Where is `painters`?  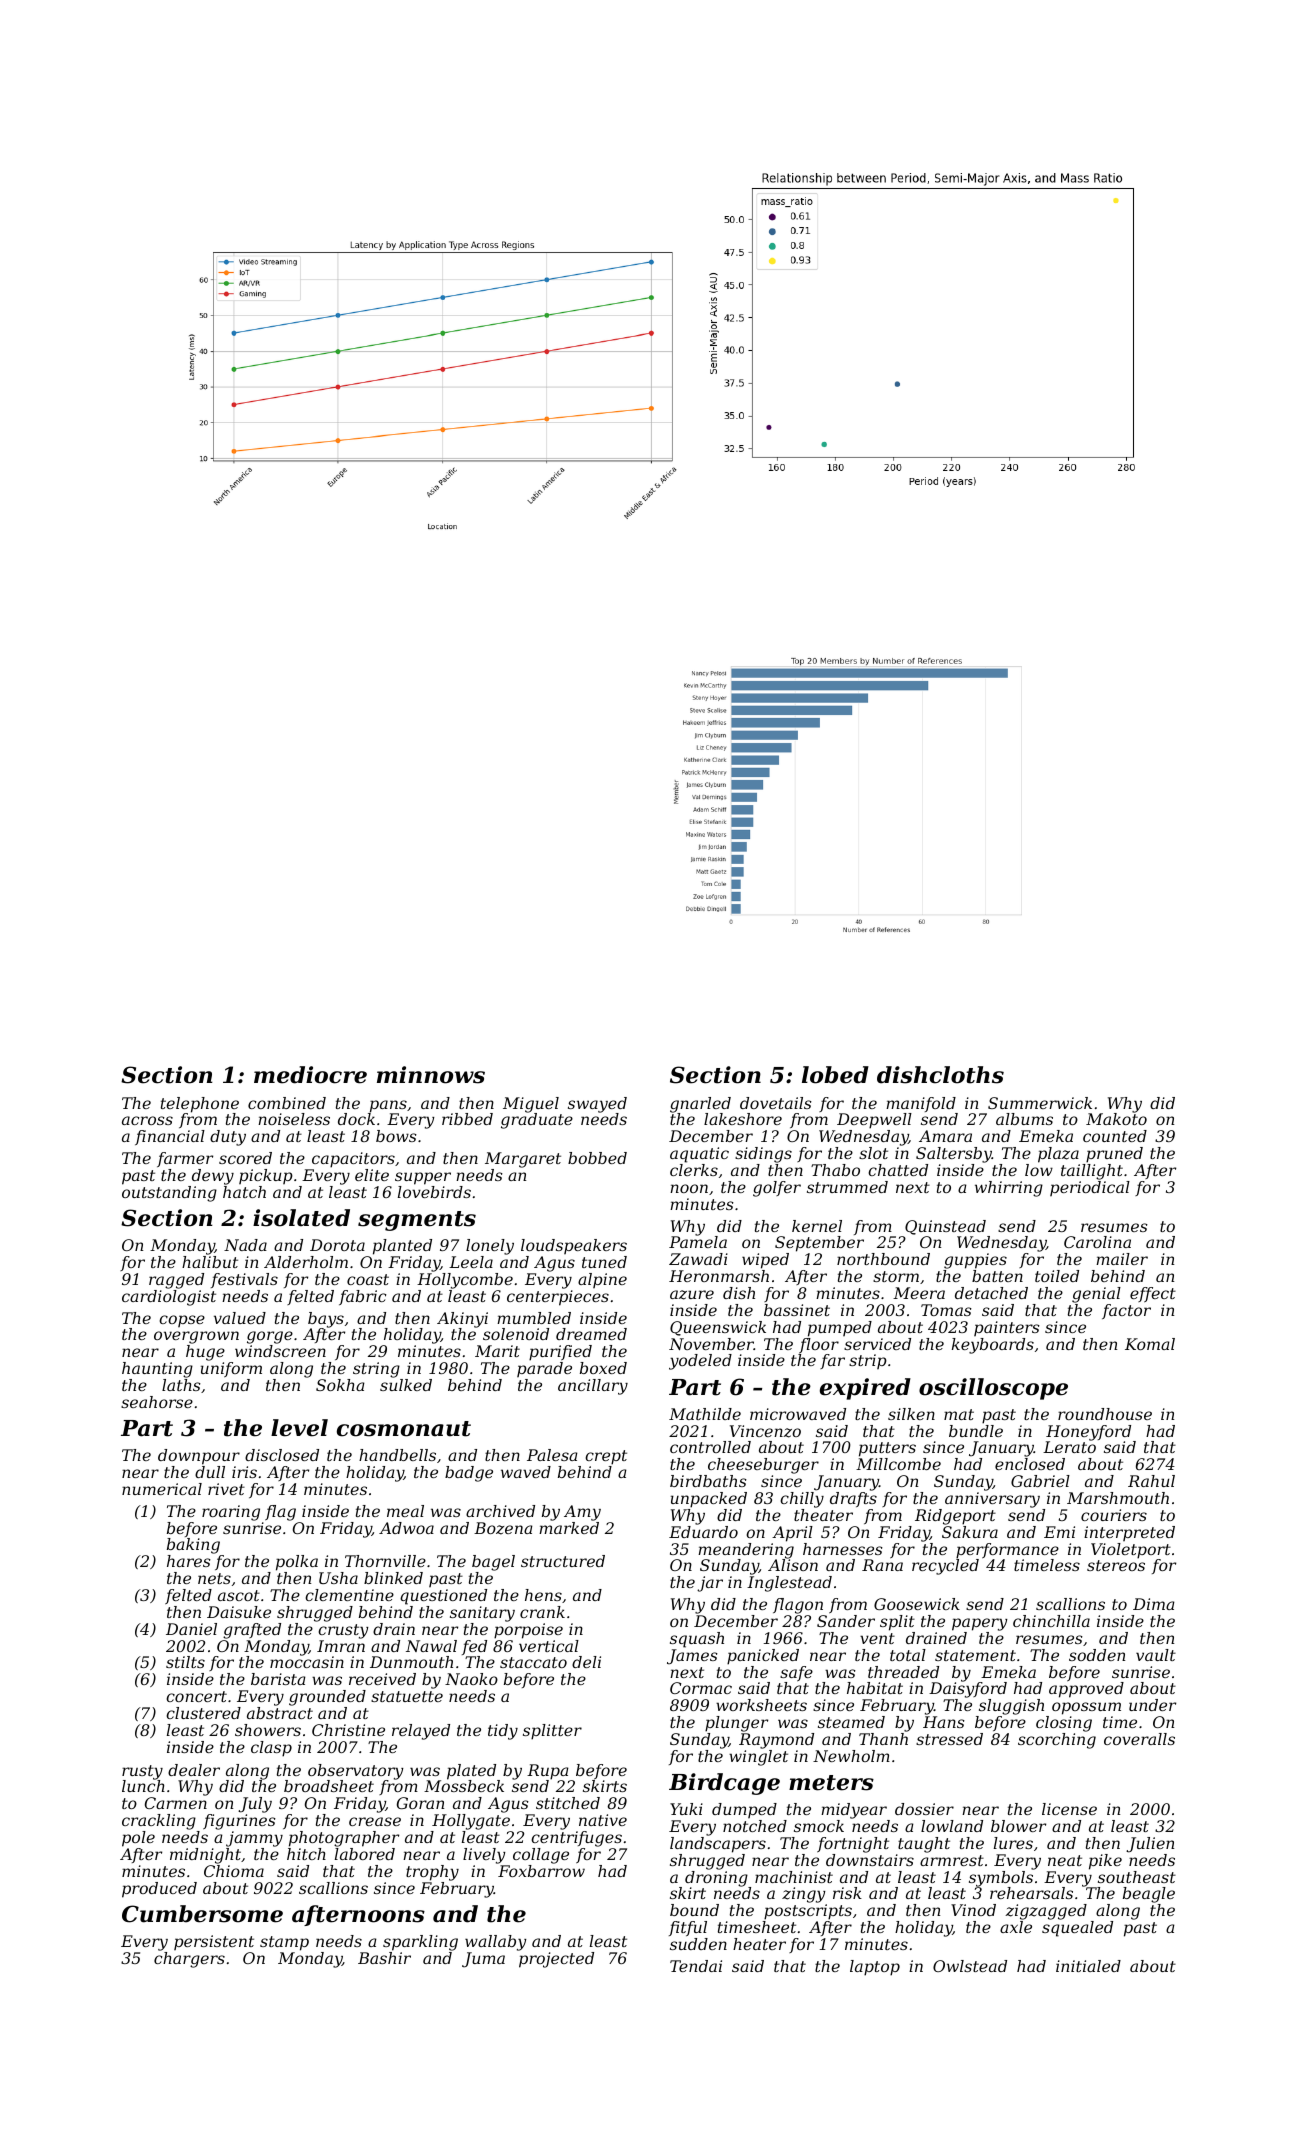 painters is located at coordinates (1007, 1328).
